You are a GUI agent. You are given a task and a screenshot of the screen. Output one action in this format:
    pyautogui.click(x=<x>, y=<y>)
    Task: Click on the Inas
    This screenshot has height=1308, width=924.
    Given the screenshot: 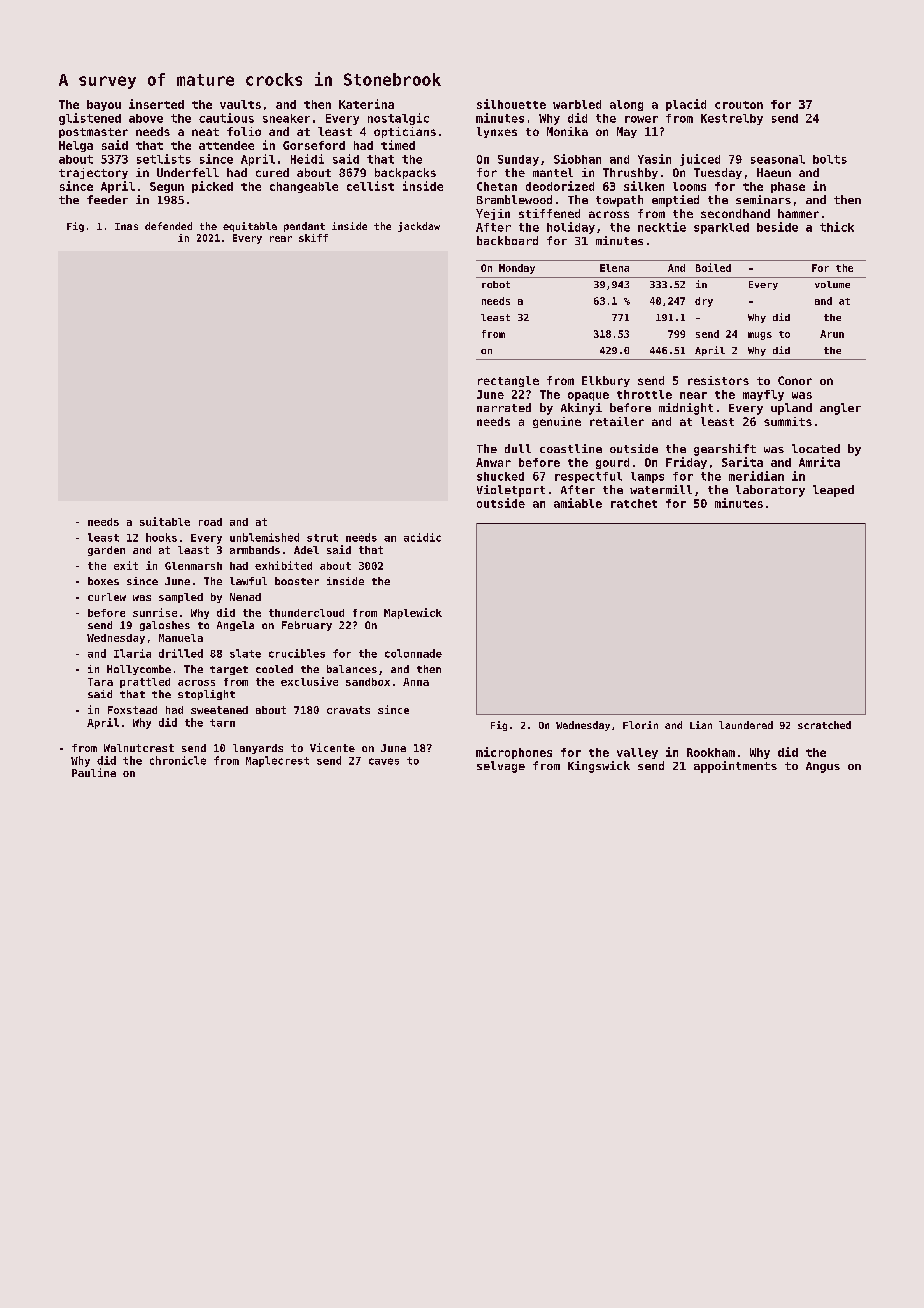 What is the action you would take?
    pyautogui.click(x=126, y=226)
